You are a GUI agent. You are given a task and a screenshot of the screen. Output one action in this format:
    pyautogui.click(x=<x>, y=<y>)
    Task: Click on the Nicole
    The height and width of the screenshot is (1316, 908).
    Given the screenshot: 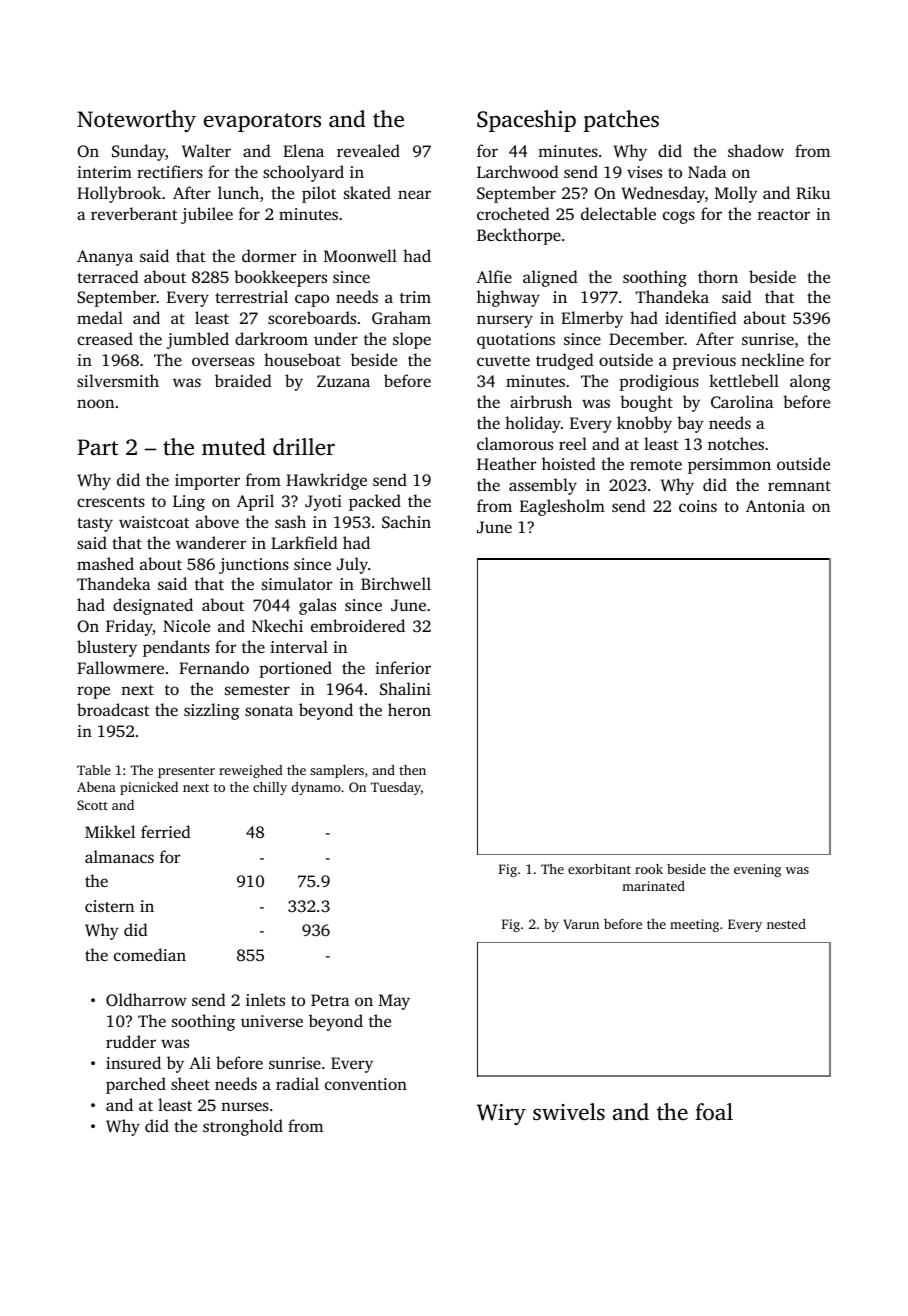 What is the action you would take?
    pyautogui.click(x=186, y=625)
